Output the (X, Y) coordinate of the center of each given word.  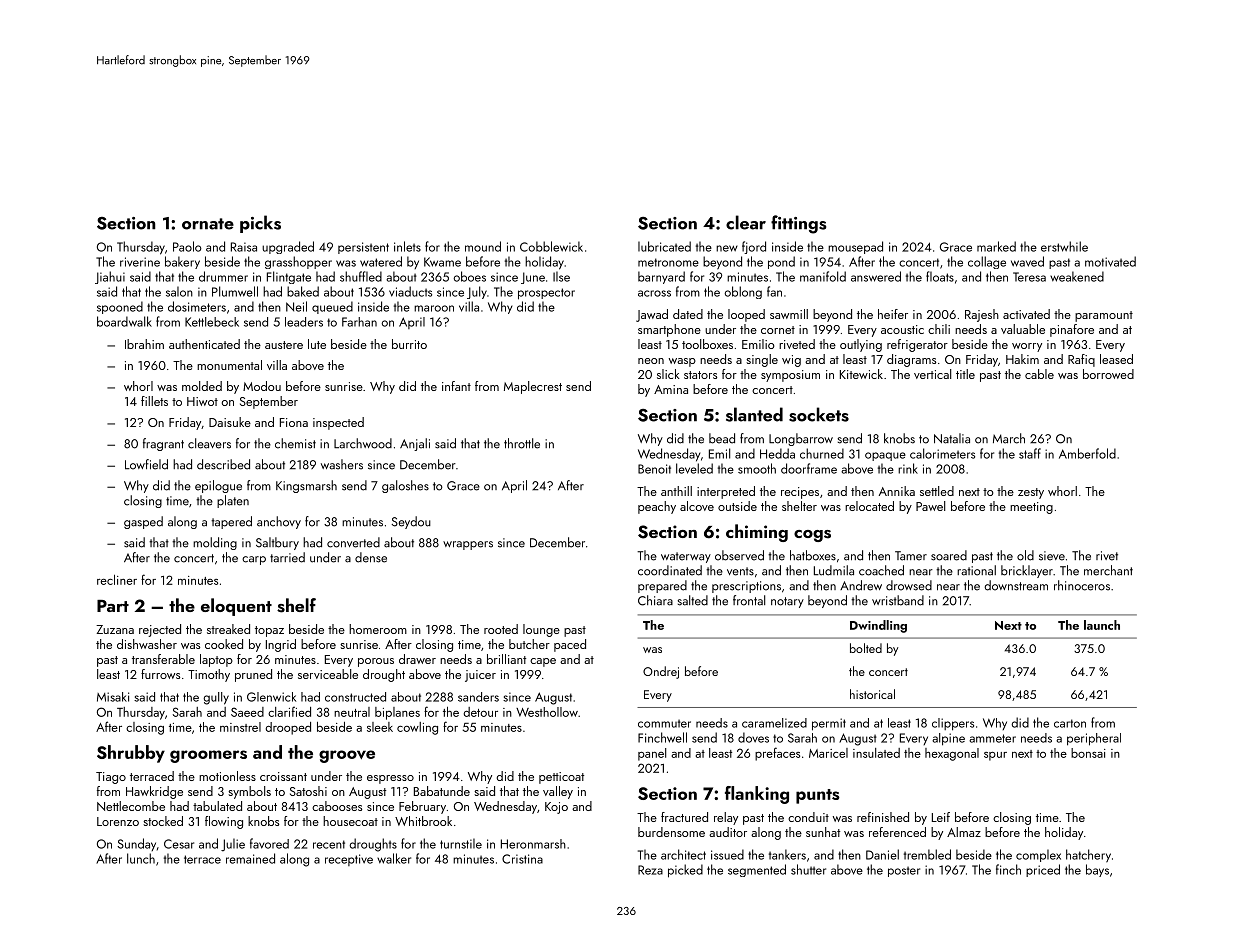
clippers (953, 724)
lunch (141, 858)
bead (722, 438)
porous (376, 662)
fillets (154, 401)
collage (987, 262)
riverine (140, 262)
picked (685, 871)
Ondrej (661, 672)
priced (1043, 870)
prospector (546, 294)
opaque (885, 456)
